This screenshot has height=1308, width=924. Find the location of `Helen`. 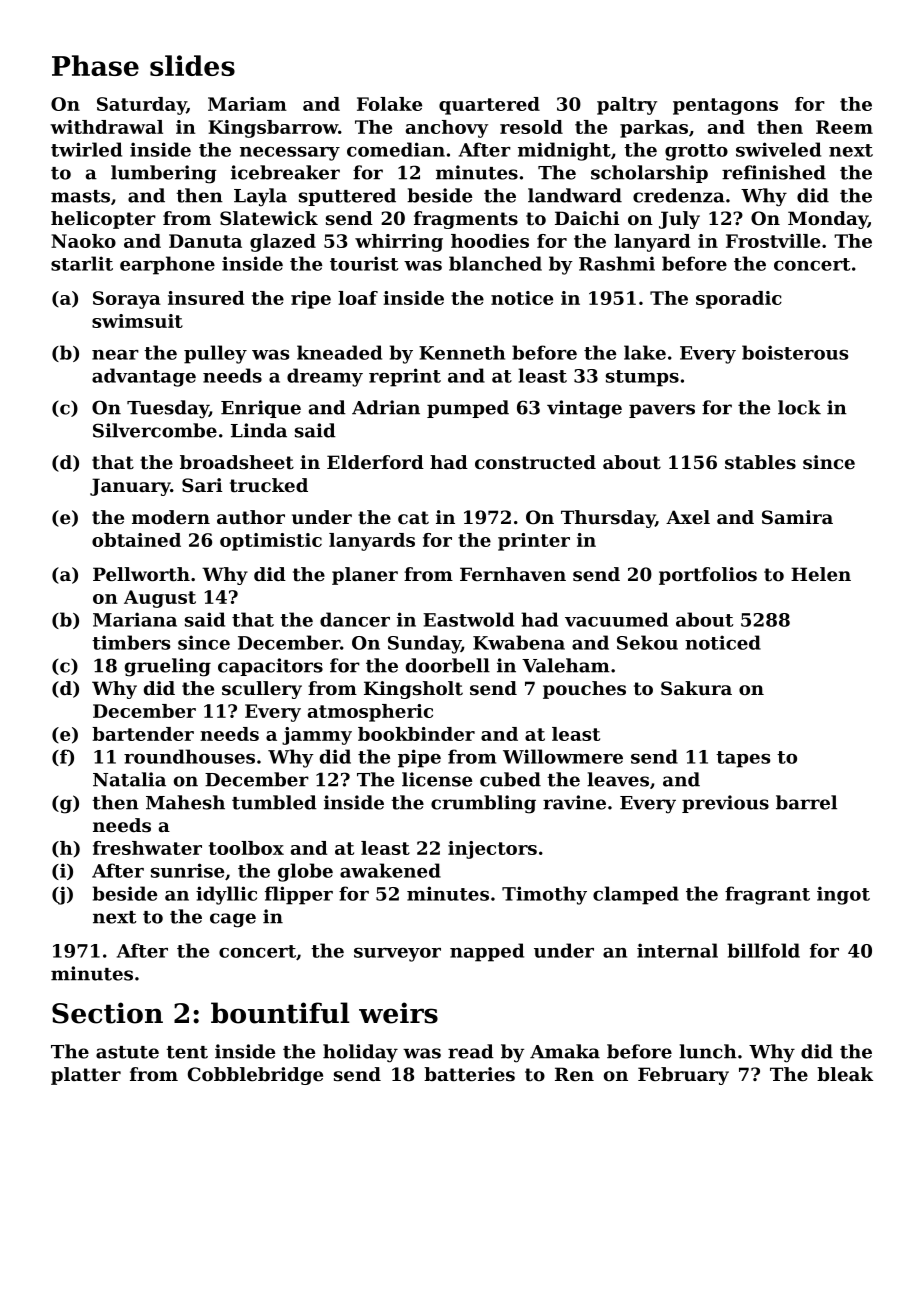

Helen is located at coordinates (821, 574).
